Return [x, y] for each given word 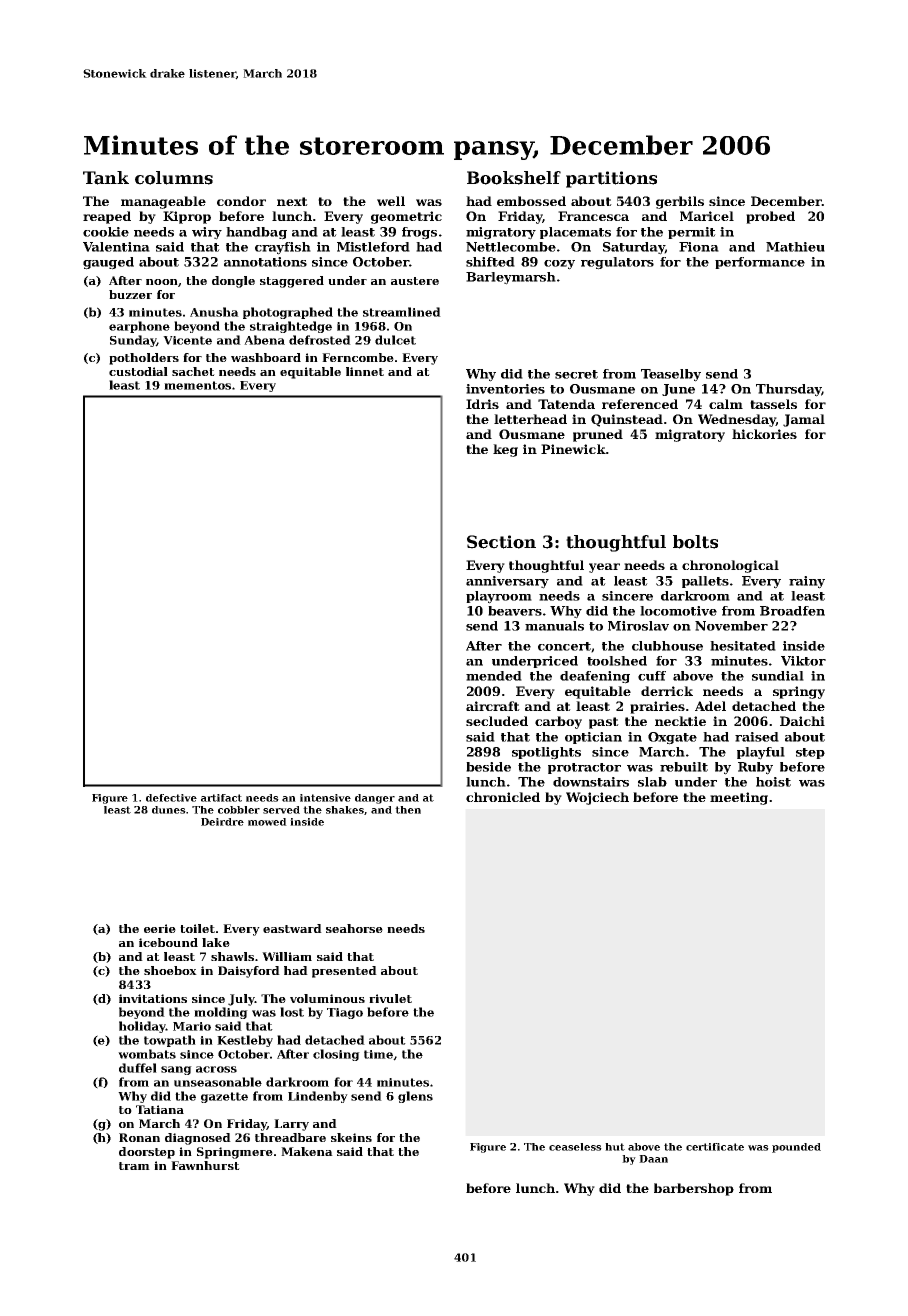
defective [171, 798]
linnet [365, 371]
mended [494, 676]
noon [162, 282]
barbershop [694, 1189]
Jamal [804, 420]
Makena [307, 1151]
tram [134, 1166]
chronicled [503, 797]
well [391, 201]
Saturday [634, 248]
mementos [197, 385]
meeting [739, 798]
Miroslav [638, 626]
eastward [292, 928]
